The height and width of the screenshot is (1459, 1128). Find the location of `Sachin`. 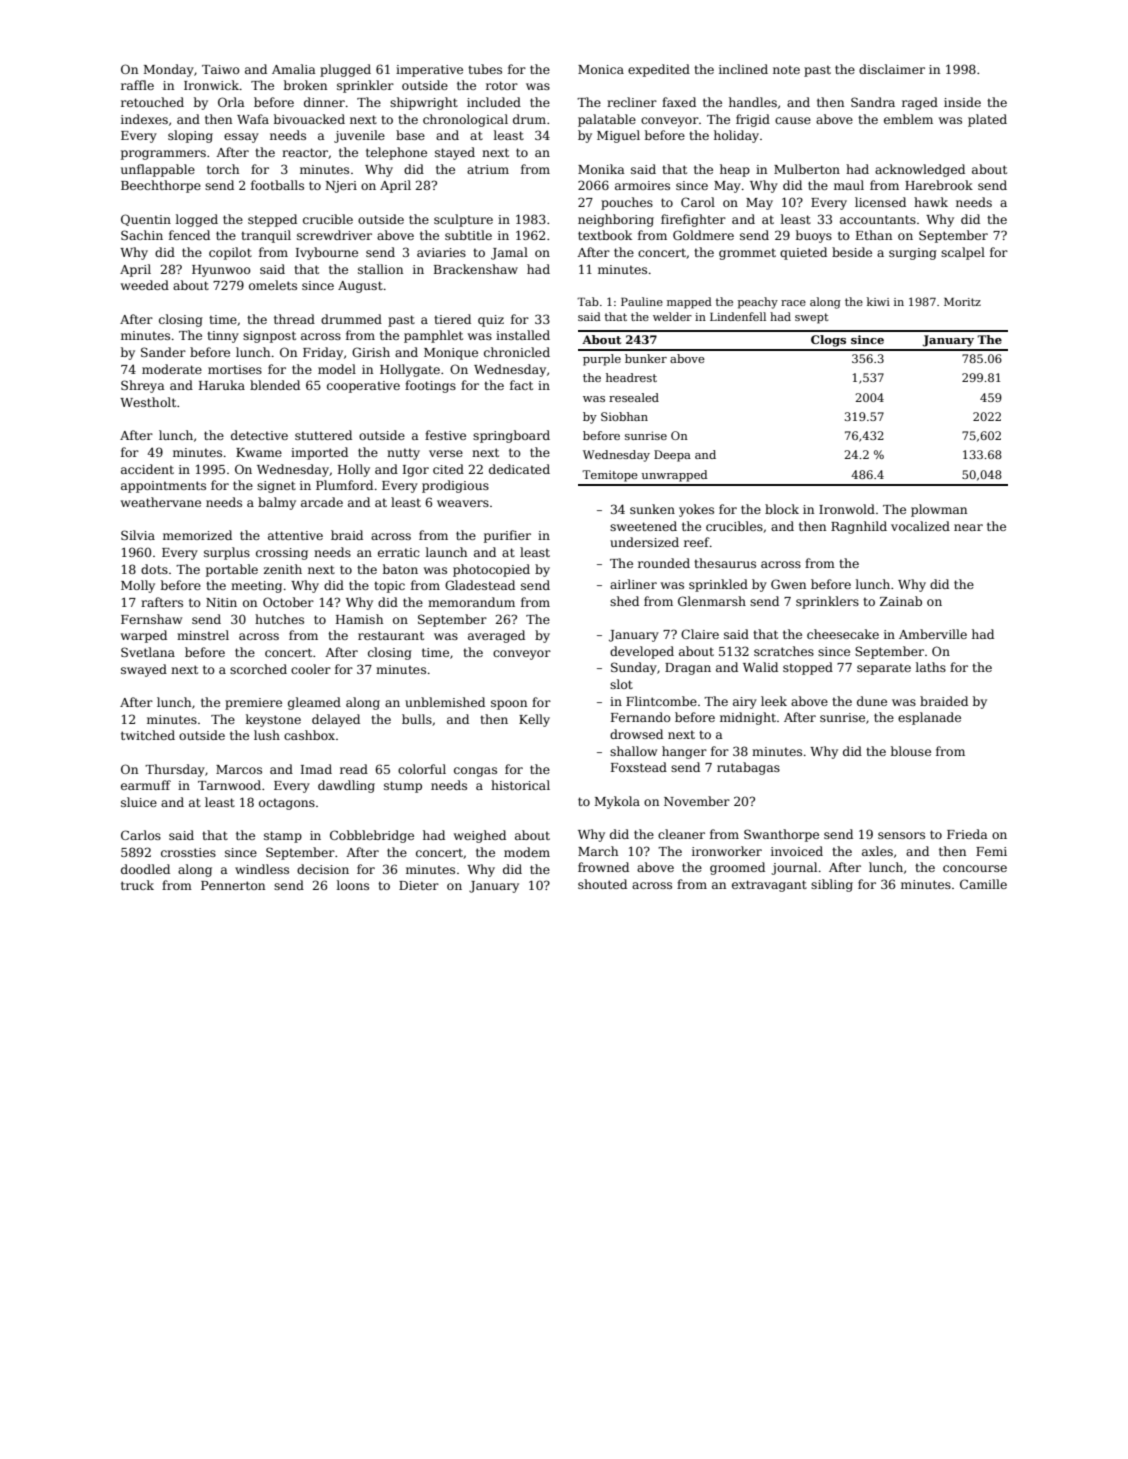

Sachin is located at coordinates (142, 235).
